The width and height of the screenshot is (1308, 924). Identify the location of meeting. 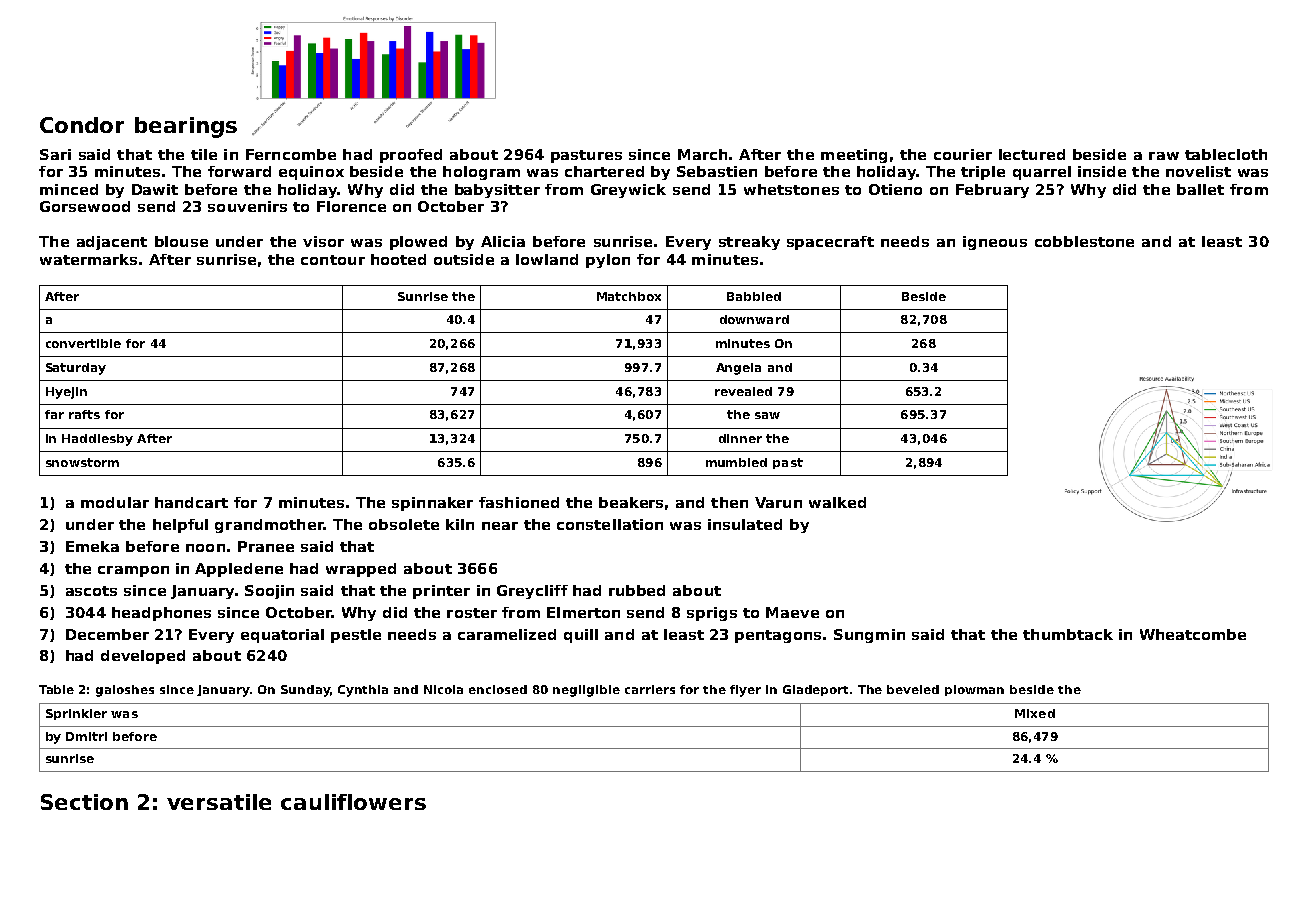
(854, 156).
